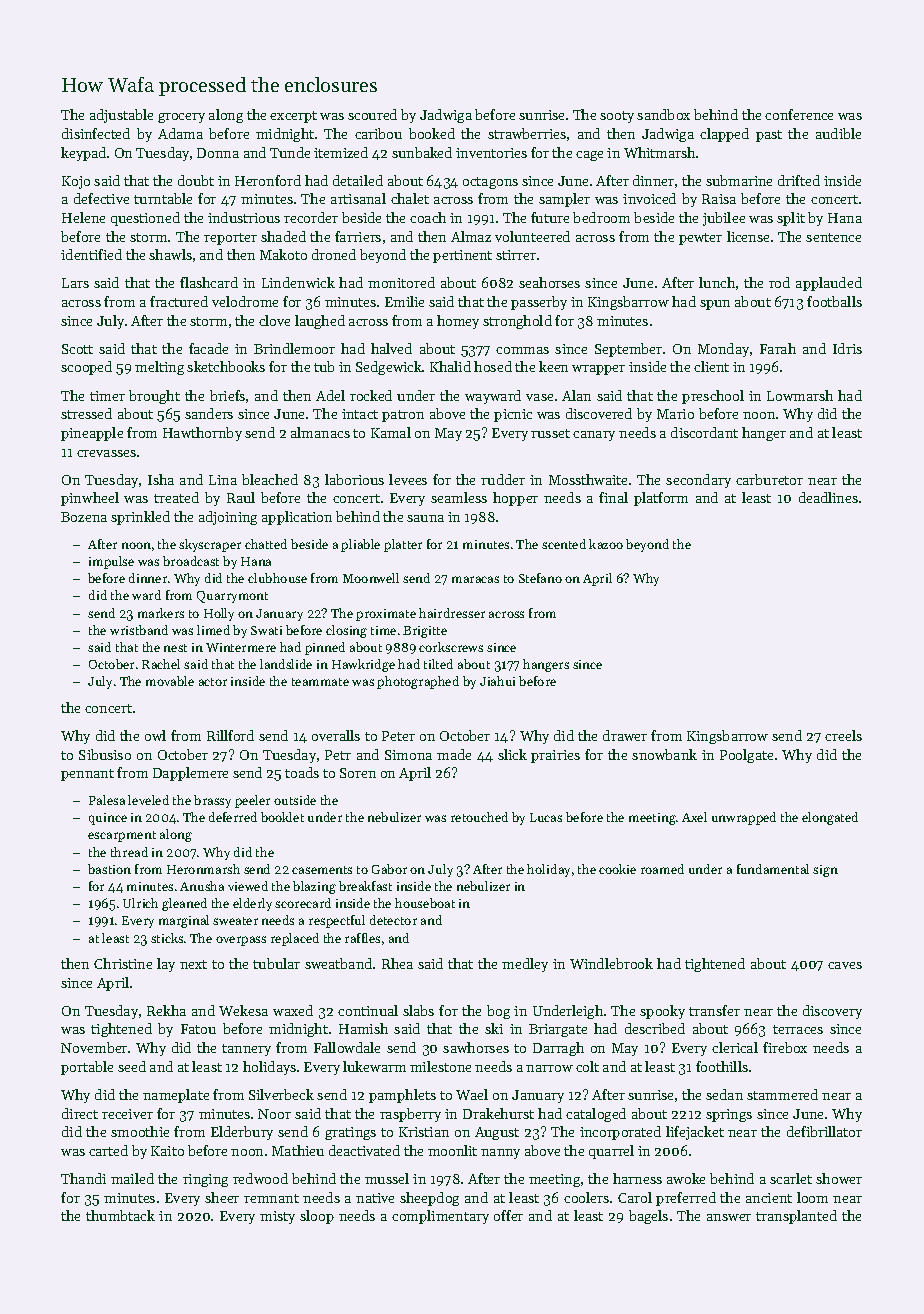  Describe the element at coordinates (479, 817) in the screenshot. I see `retouched` at that location.
